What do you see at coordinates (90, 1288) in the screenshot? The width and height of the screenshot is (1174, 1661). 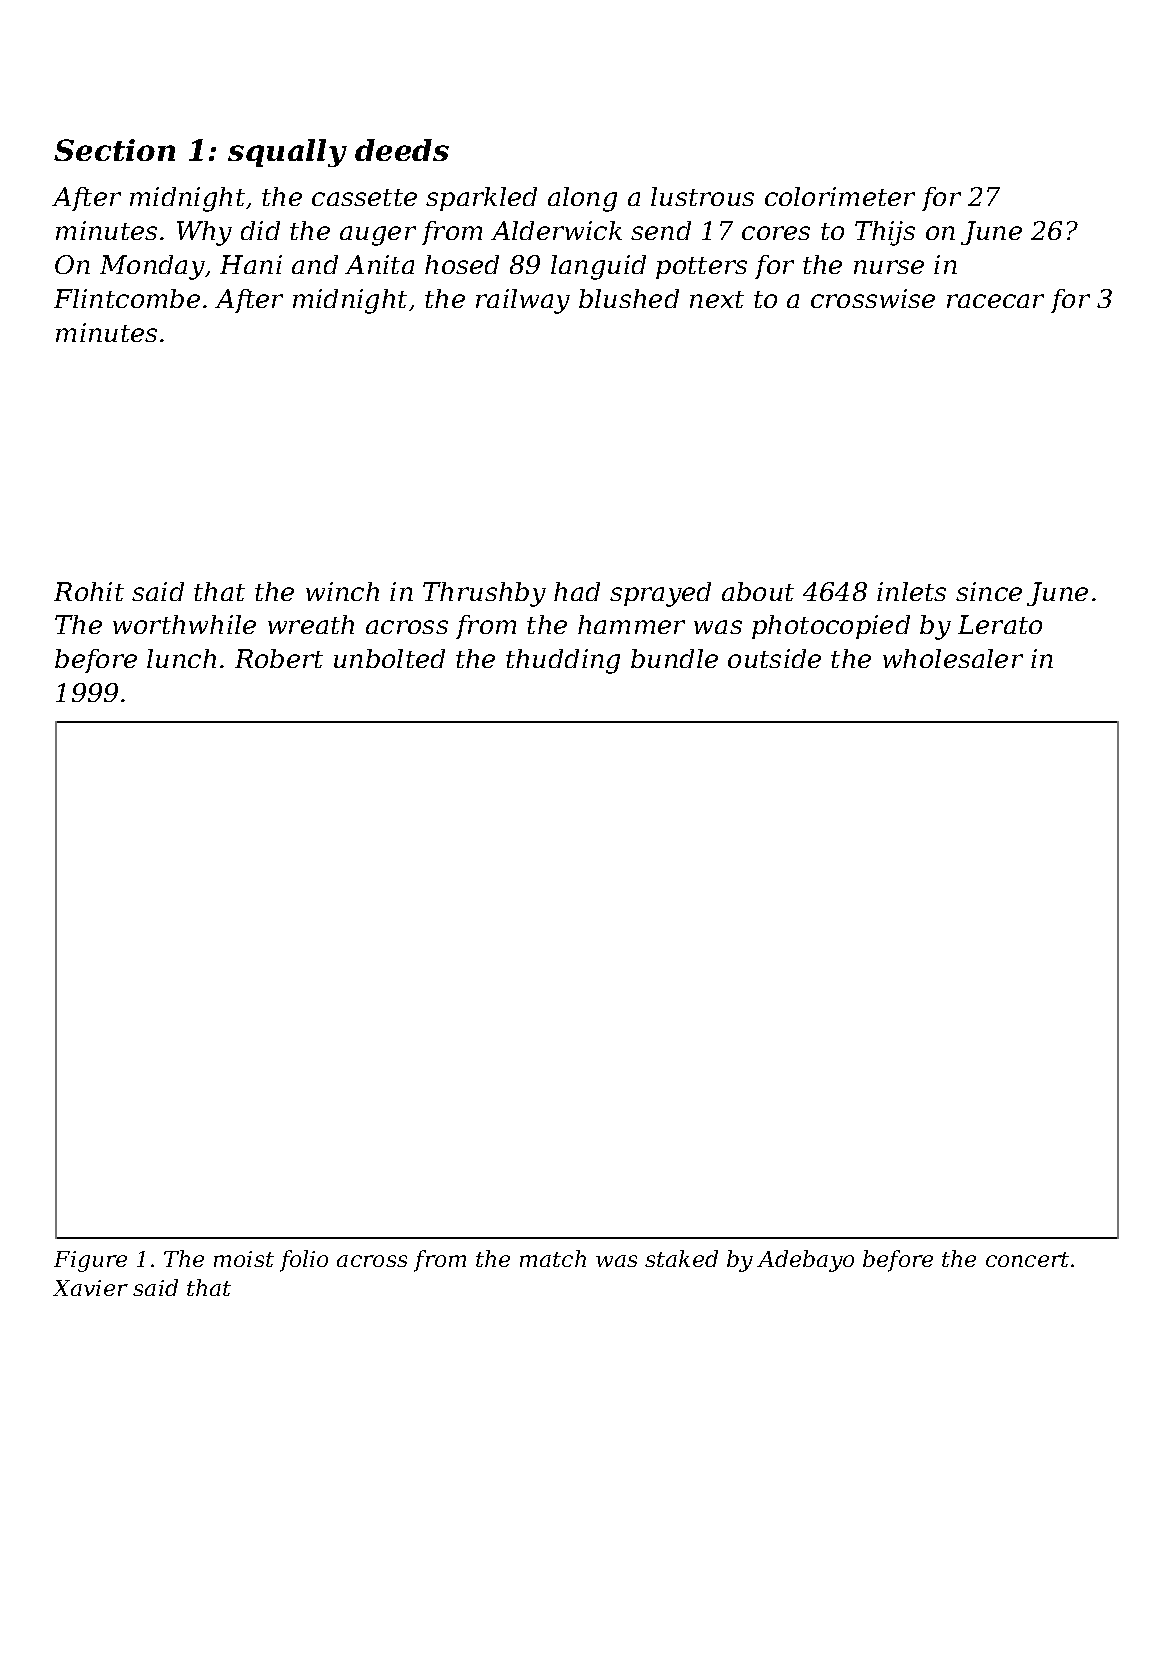 I see `Xavier` at bounding box center [90, 1288].
